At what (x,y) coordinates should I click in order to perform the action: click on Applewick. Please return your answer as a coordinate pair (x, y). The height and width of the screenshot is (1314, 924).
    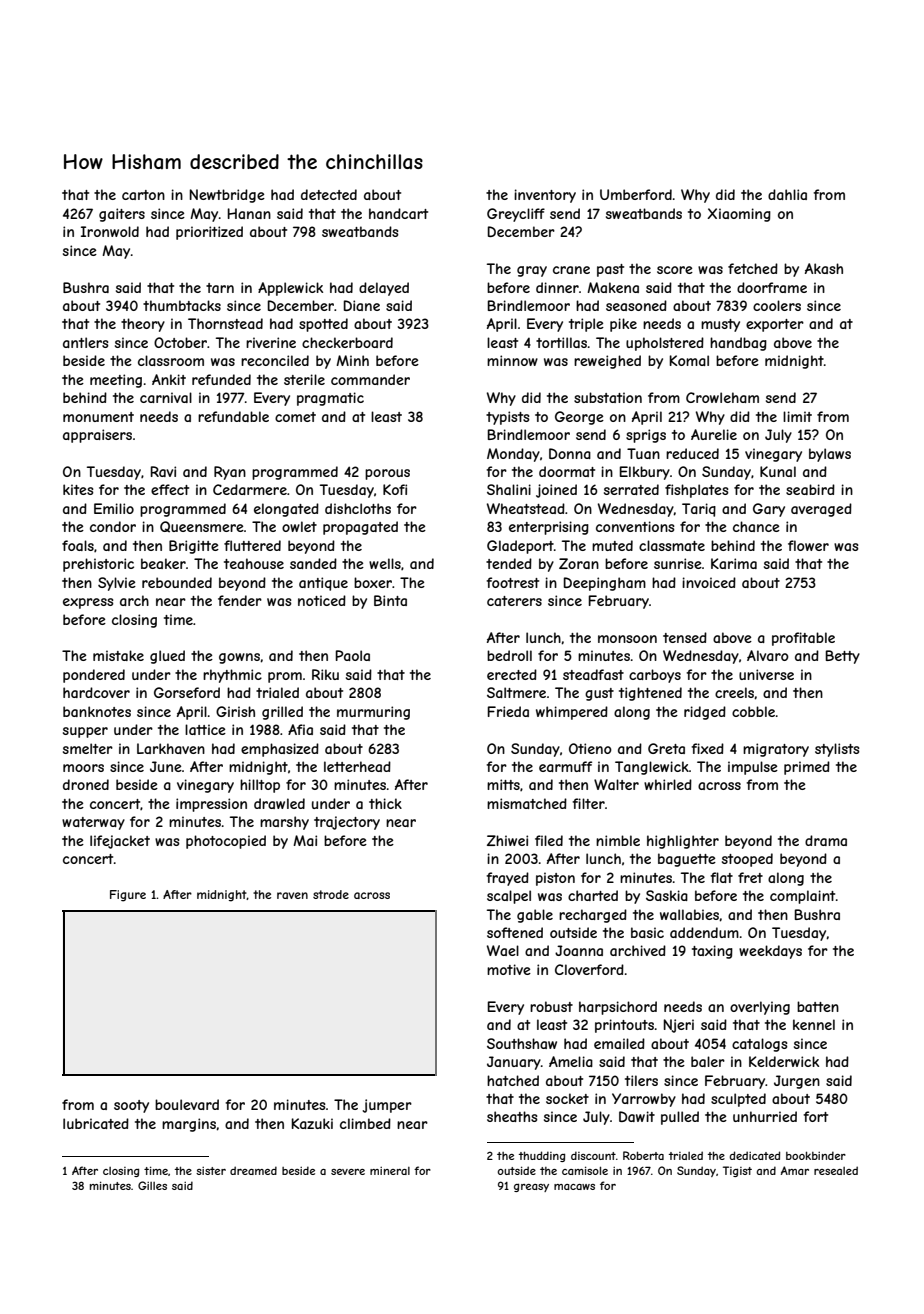
    Looking at the image, I should click on (290, 289).
